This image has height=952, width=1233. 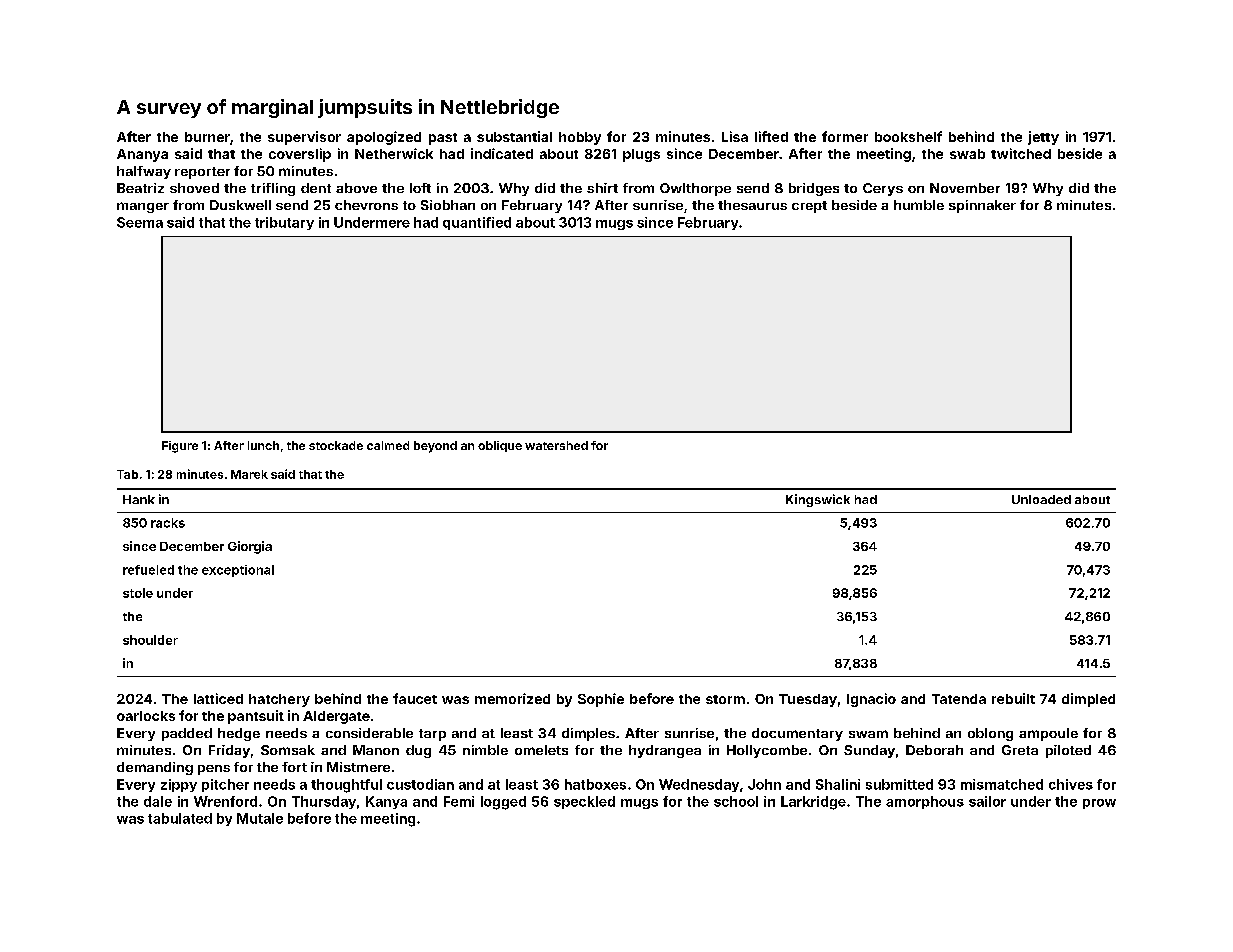 What do you see at coordinates (695, 189) in the image?
I see `Owlthorpe` at bounding box center [695, 189].
